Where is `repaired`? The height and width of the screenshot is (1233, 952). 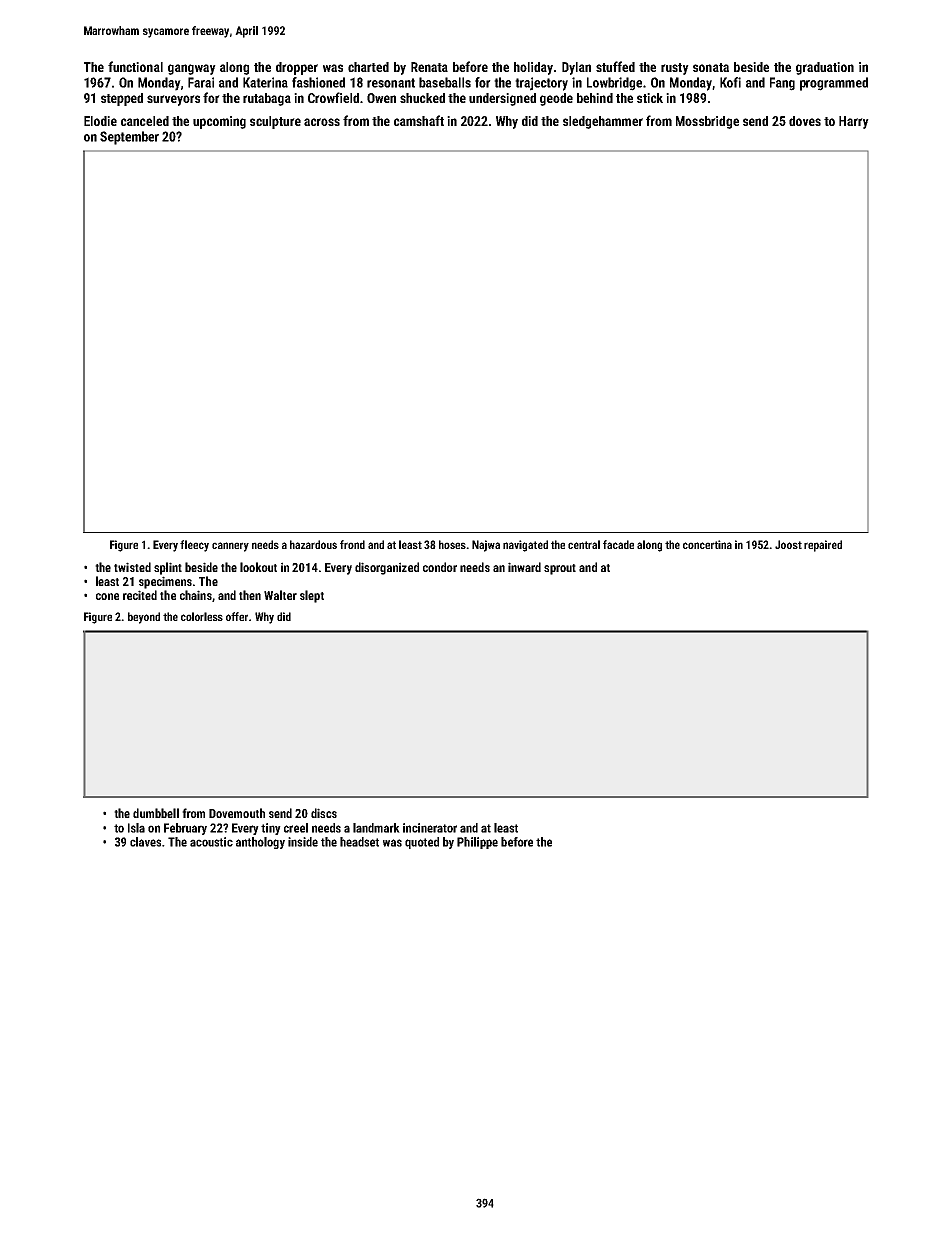 repaired is located at coordinates (823, 546).
